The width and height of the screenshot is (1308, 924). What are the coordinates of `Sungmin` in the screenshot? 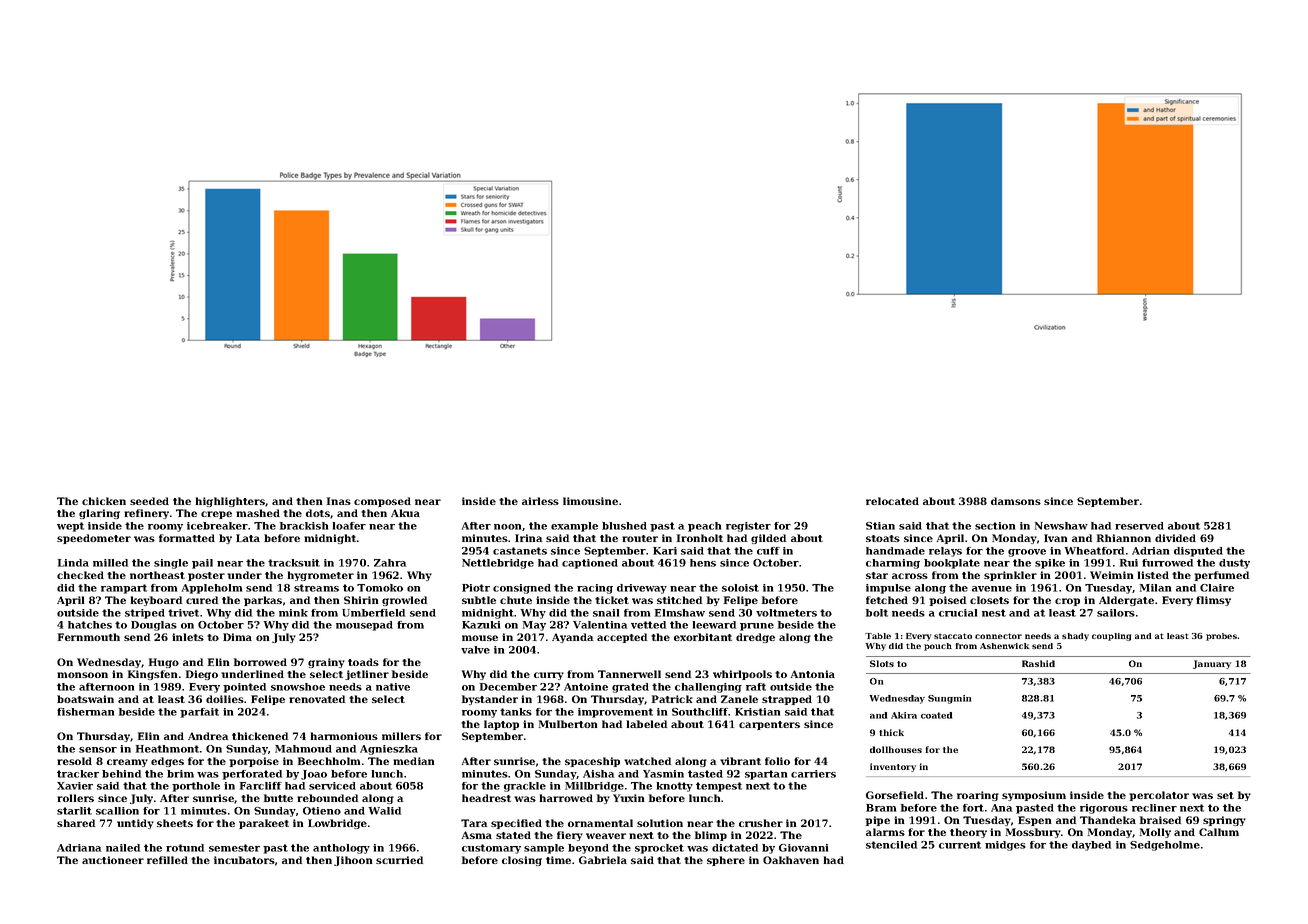 It's located at (949, 699).
